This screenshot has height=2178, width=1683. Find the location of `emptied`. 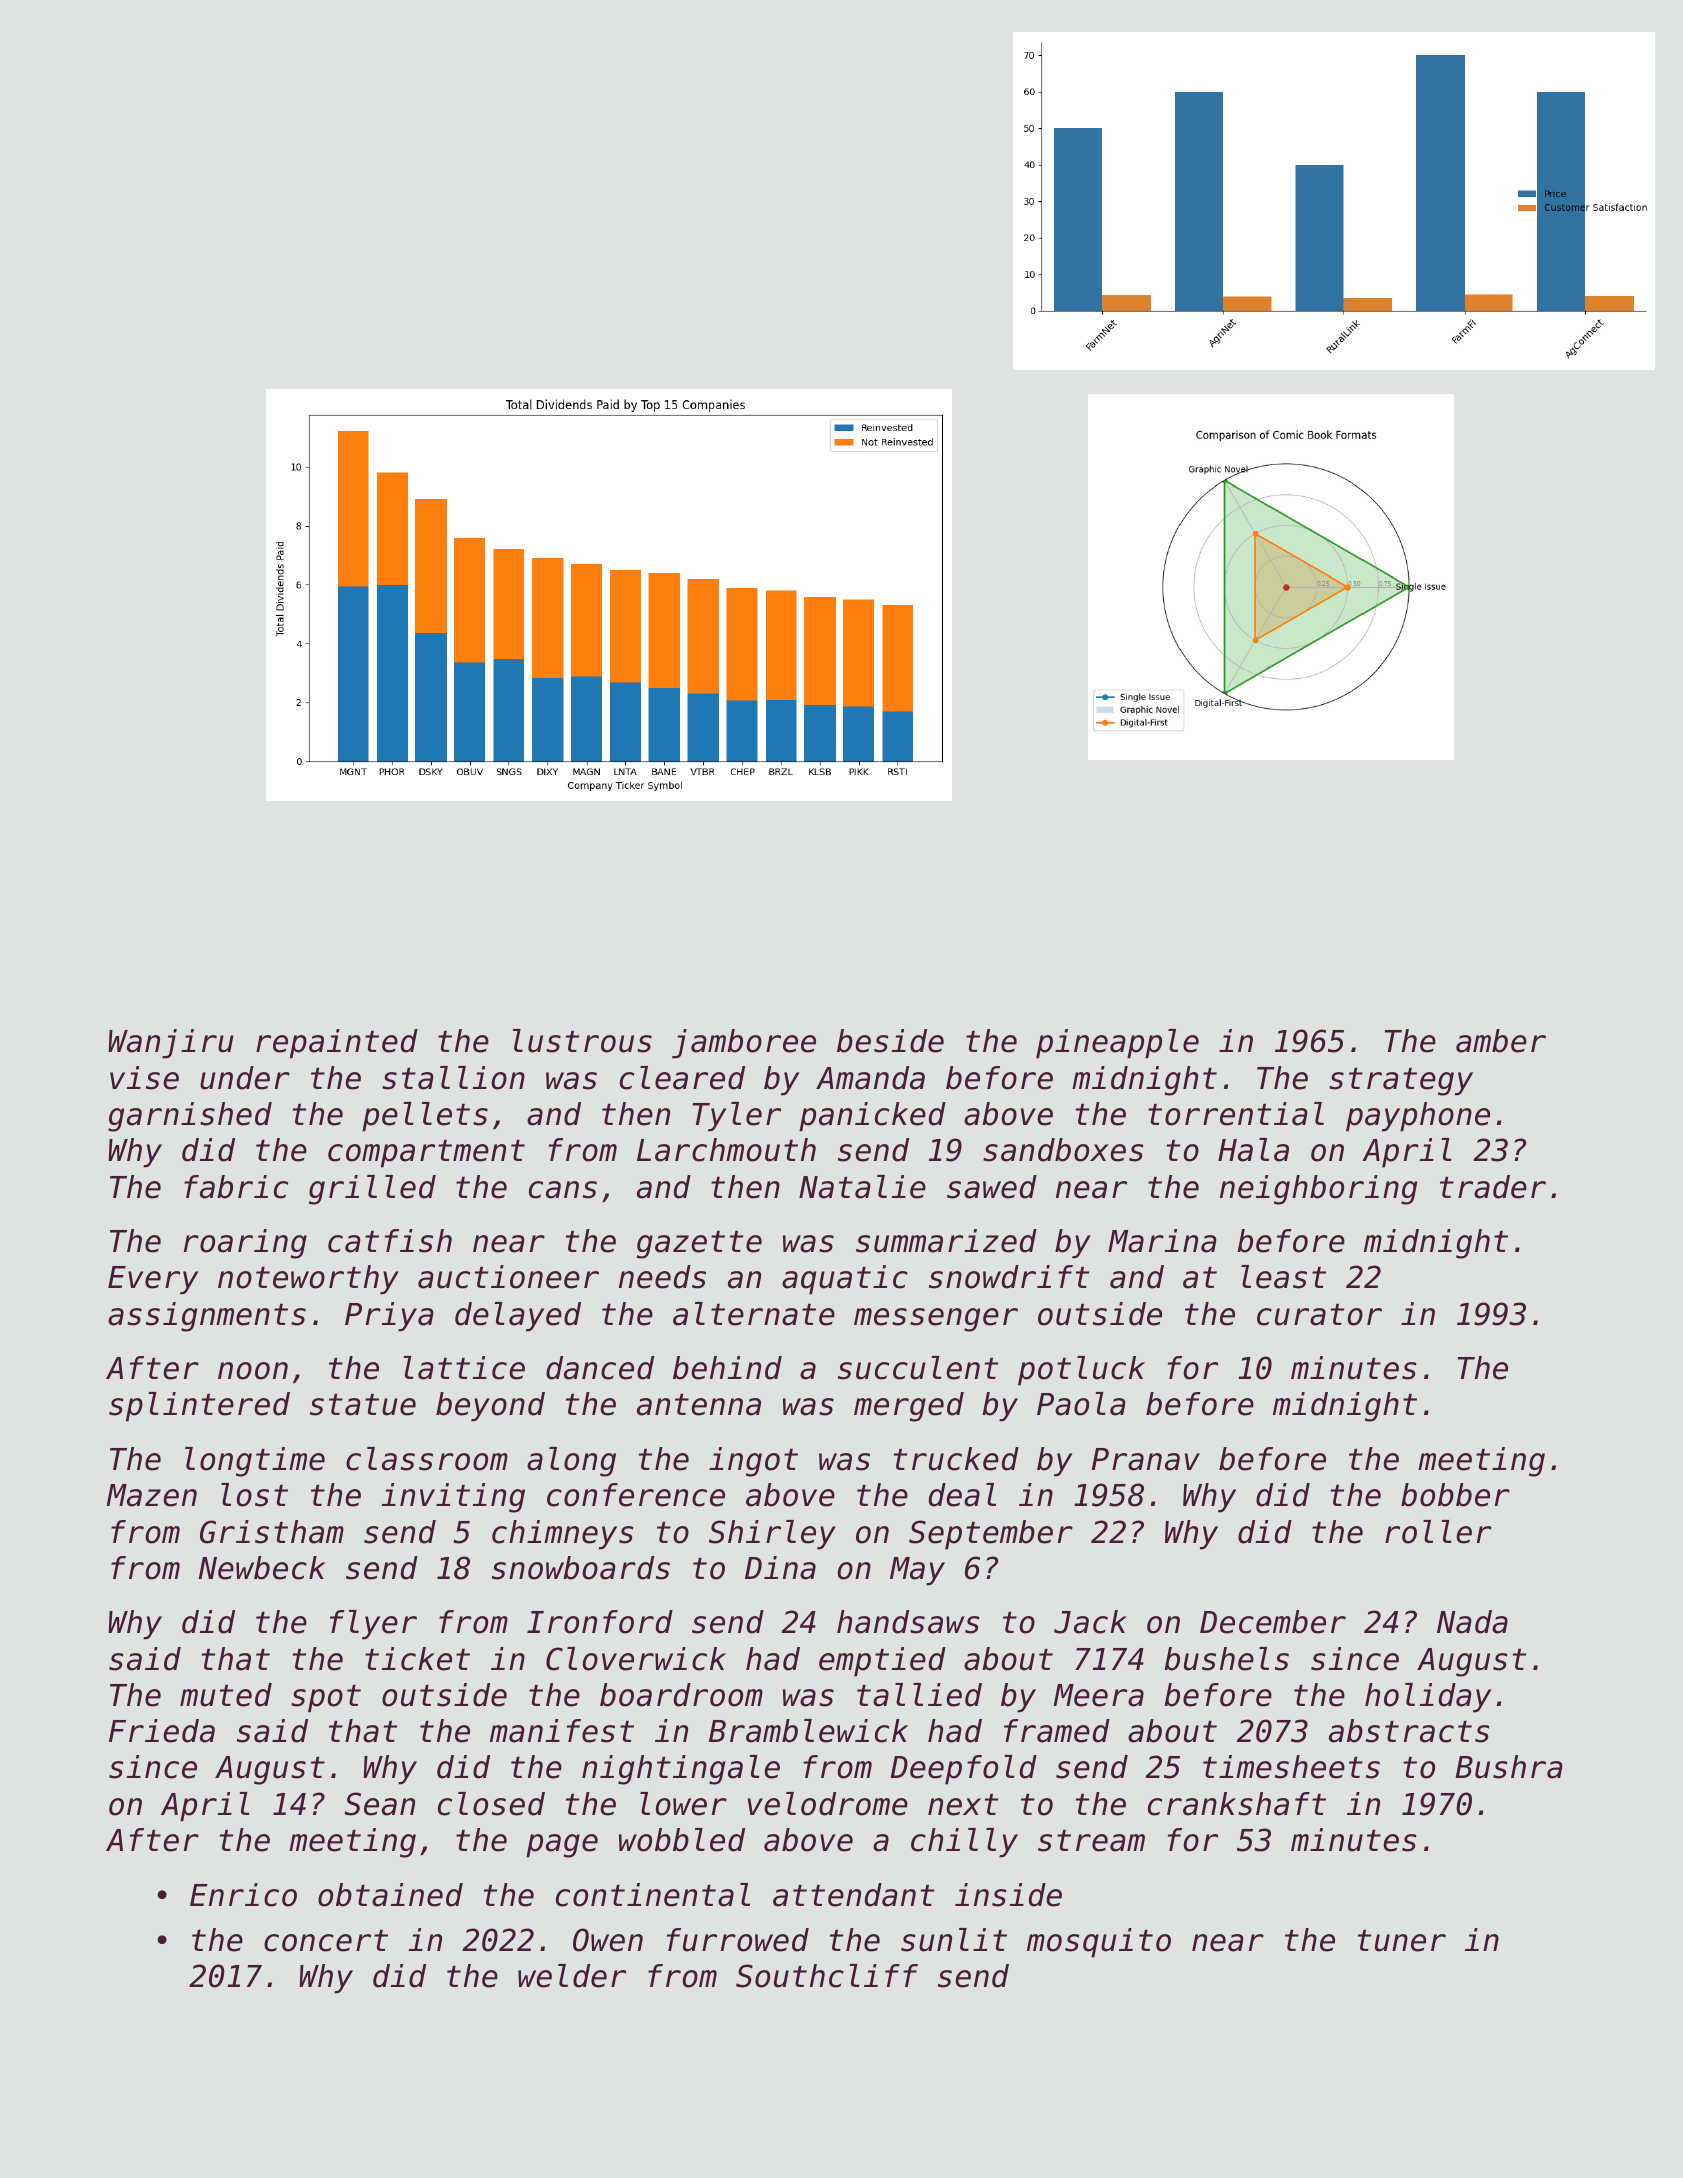

emptied is located at coordinates (882, 1662).
